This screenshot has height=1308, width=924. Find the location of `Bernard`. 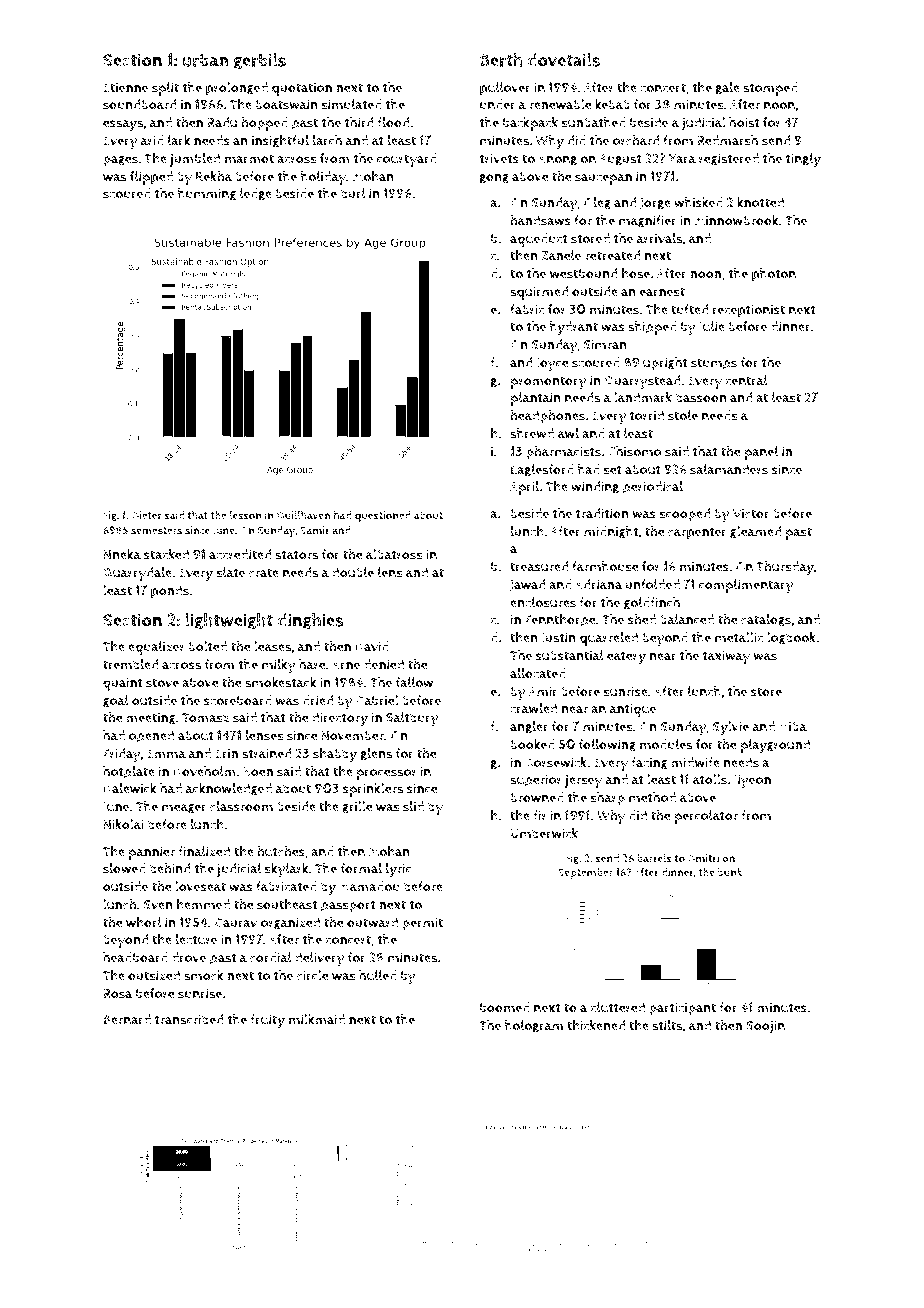

Bernard is located at coordinates (127, 1019).
